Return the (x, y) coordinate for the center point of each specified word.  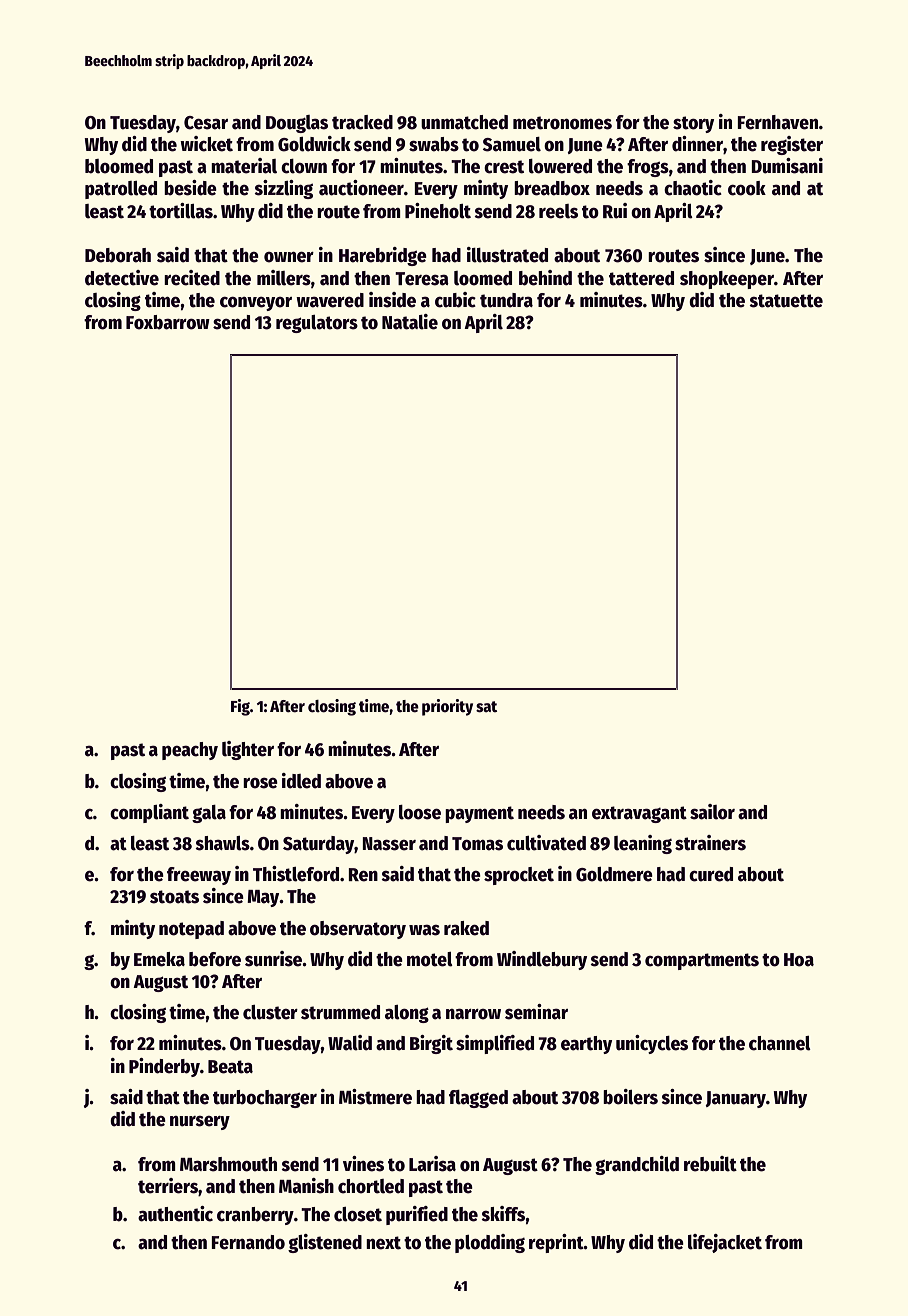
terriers (168, 1186)
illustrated (507, 255)
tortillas (181, 211)
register (792, 145)
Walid (350, 1043)
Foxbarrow (168, 322)
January (736, 1099)
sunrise (274, 959)
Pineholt (438, 211)
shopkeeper (727, 280)
